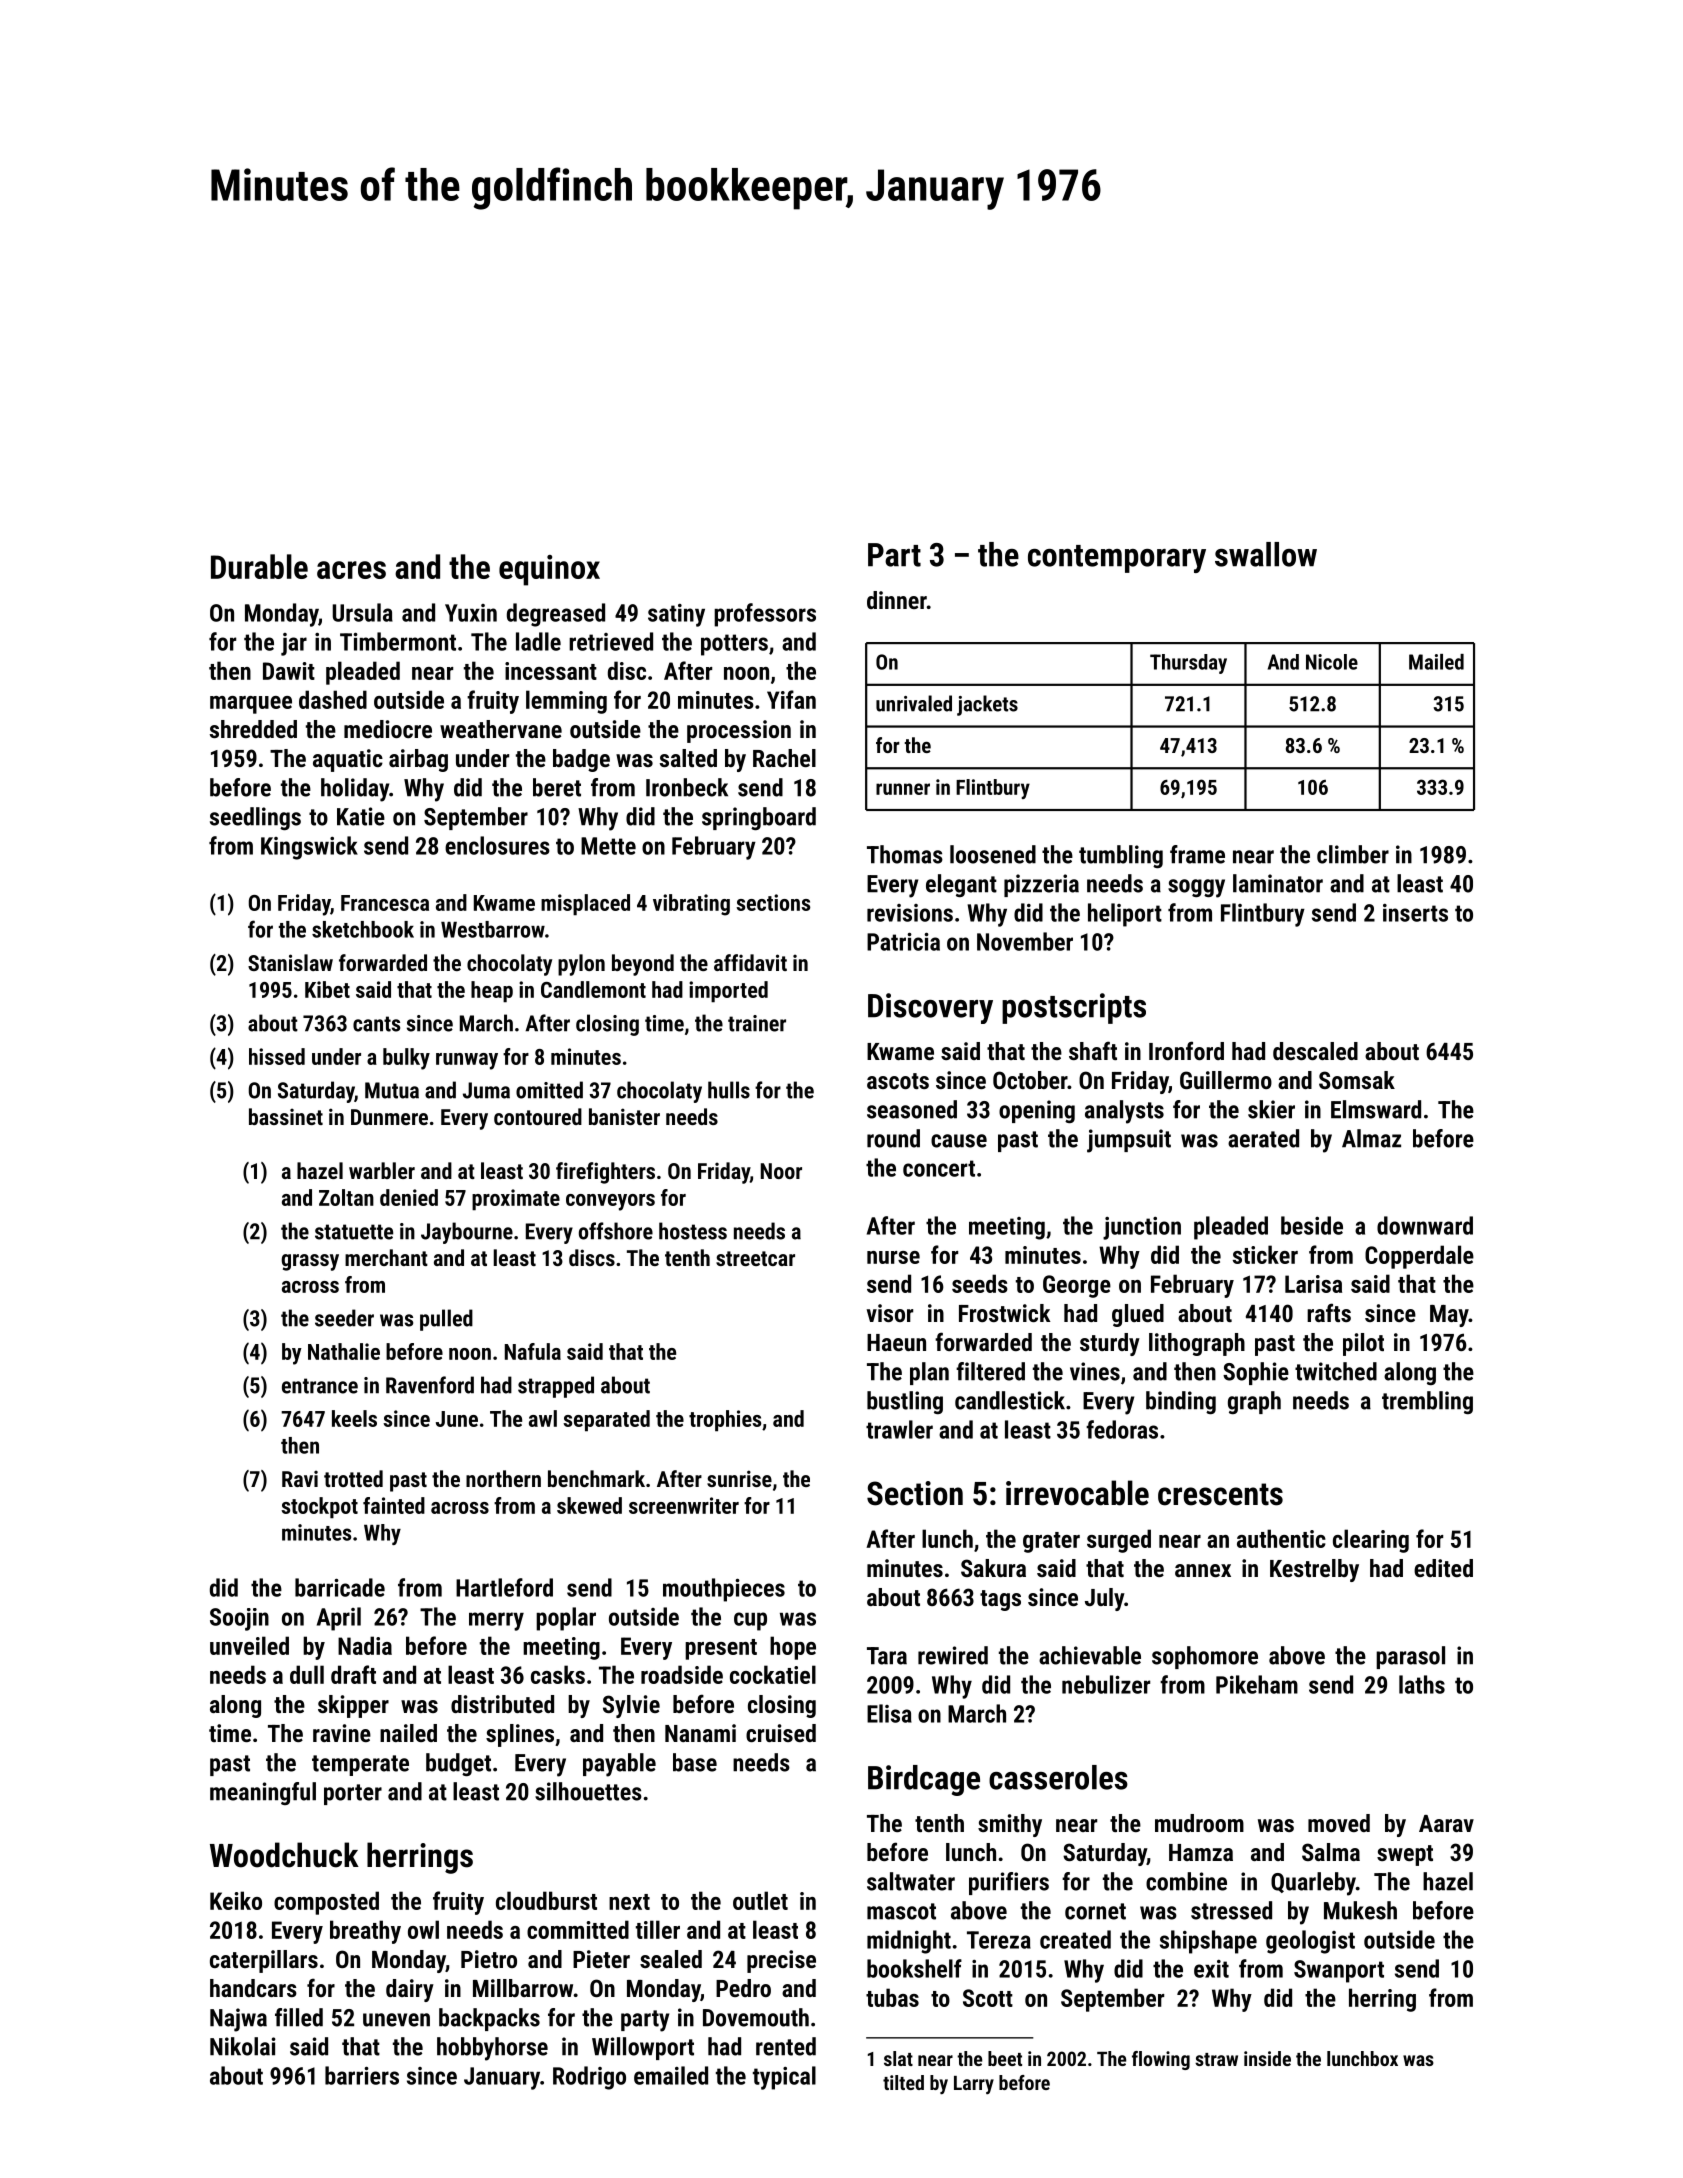 The image size is (1683, 2178). Describe the element at coordinates (896, 1342) in the screenshot. I see `Haeun` at that location.
